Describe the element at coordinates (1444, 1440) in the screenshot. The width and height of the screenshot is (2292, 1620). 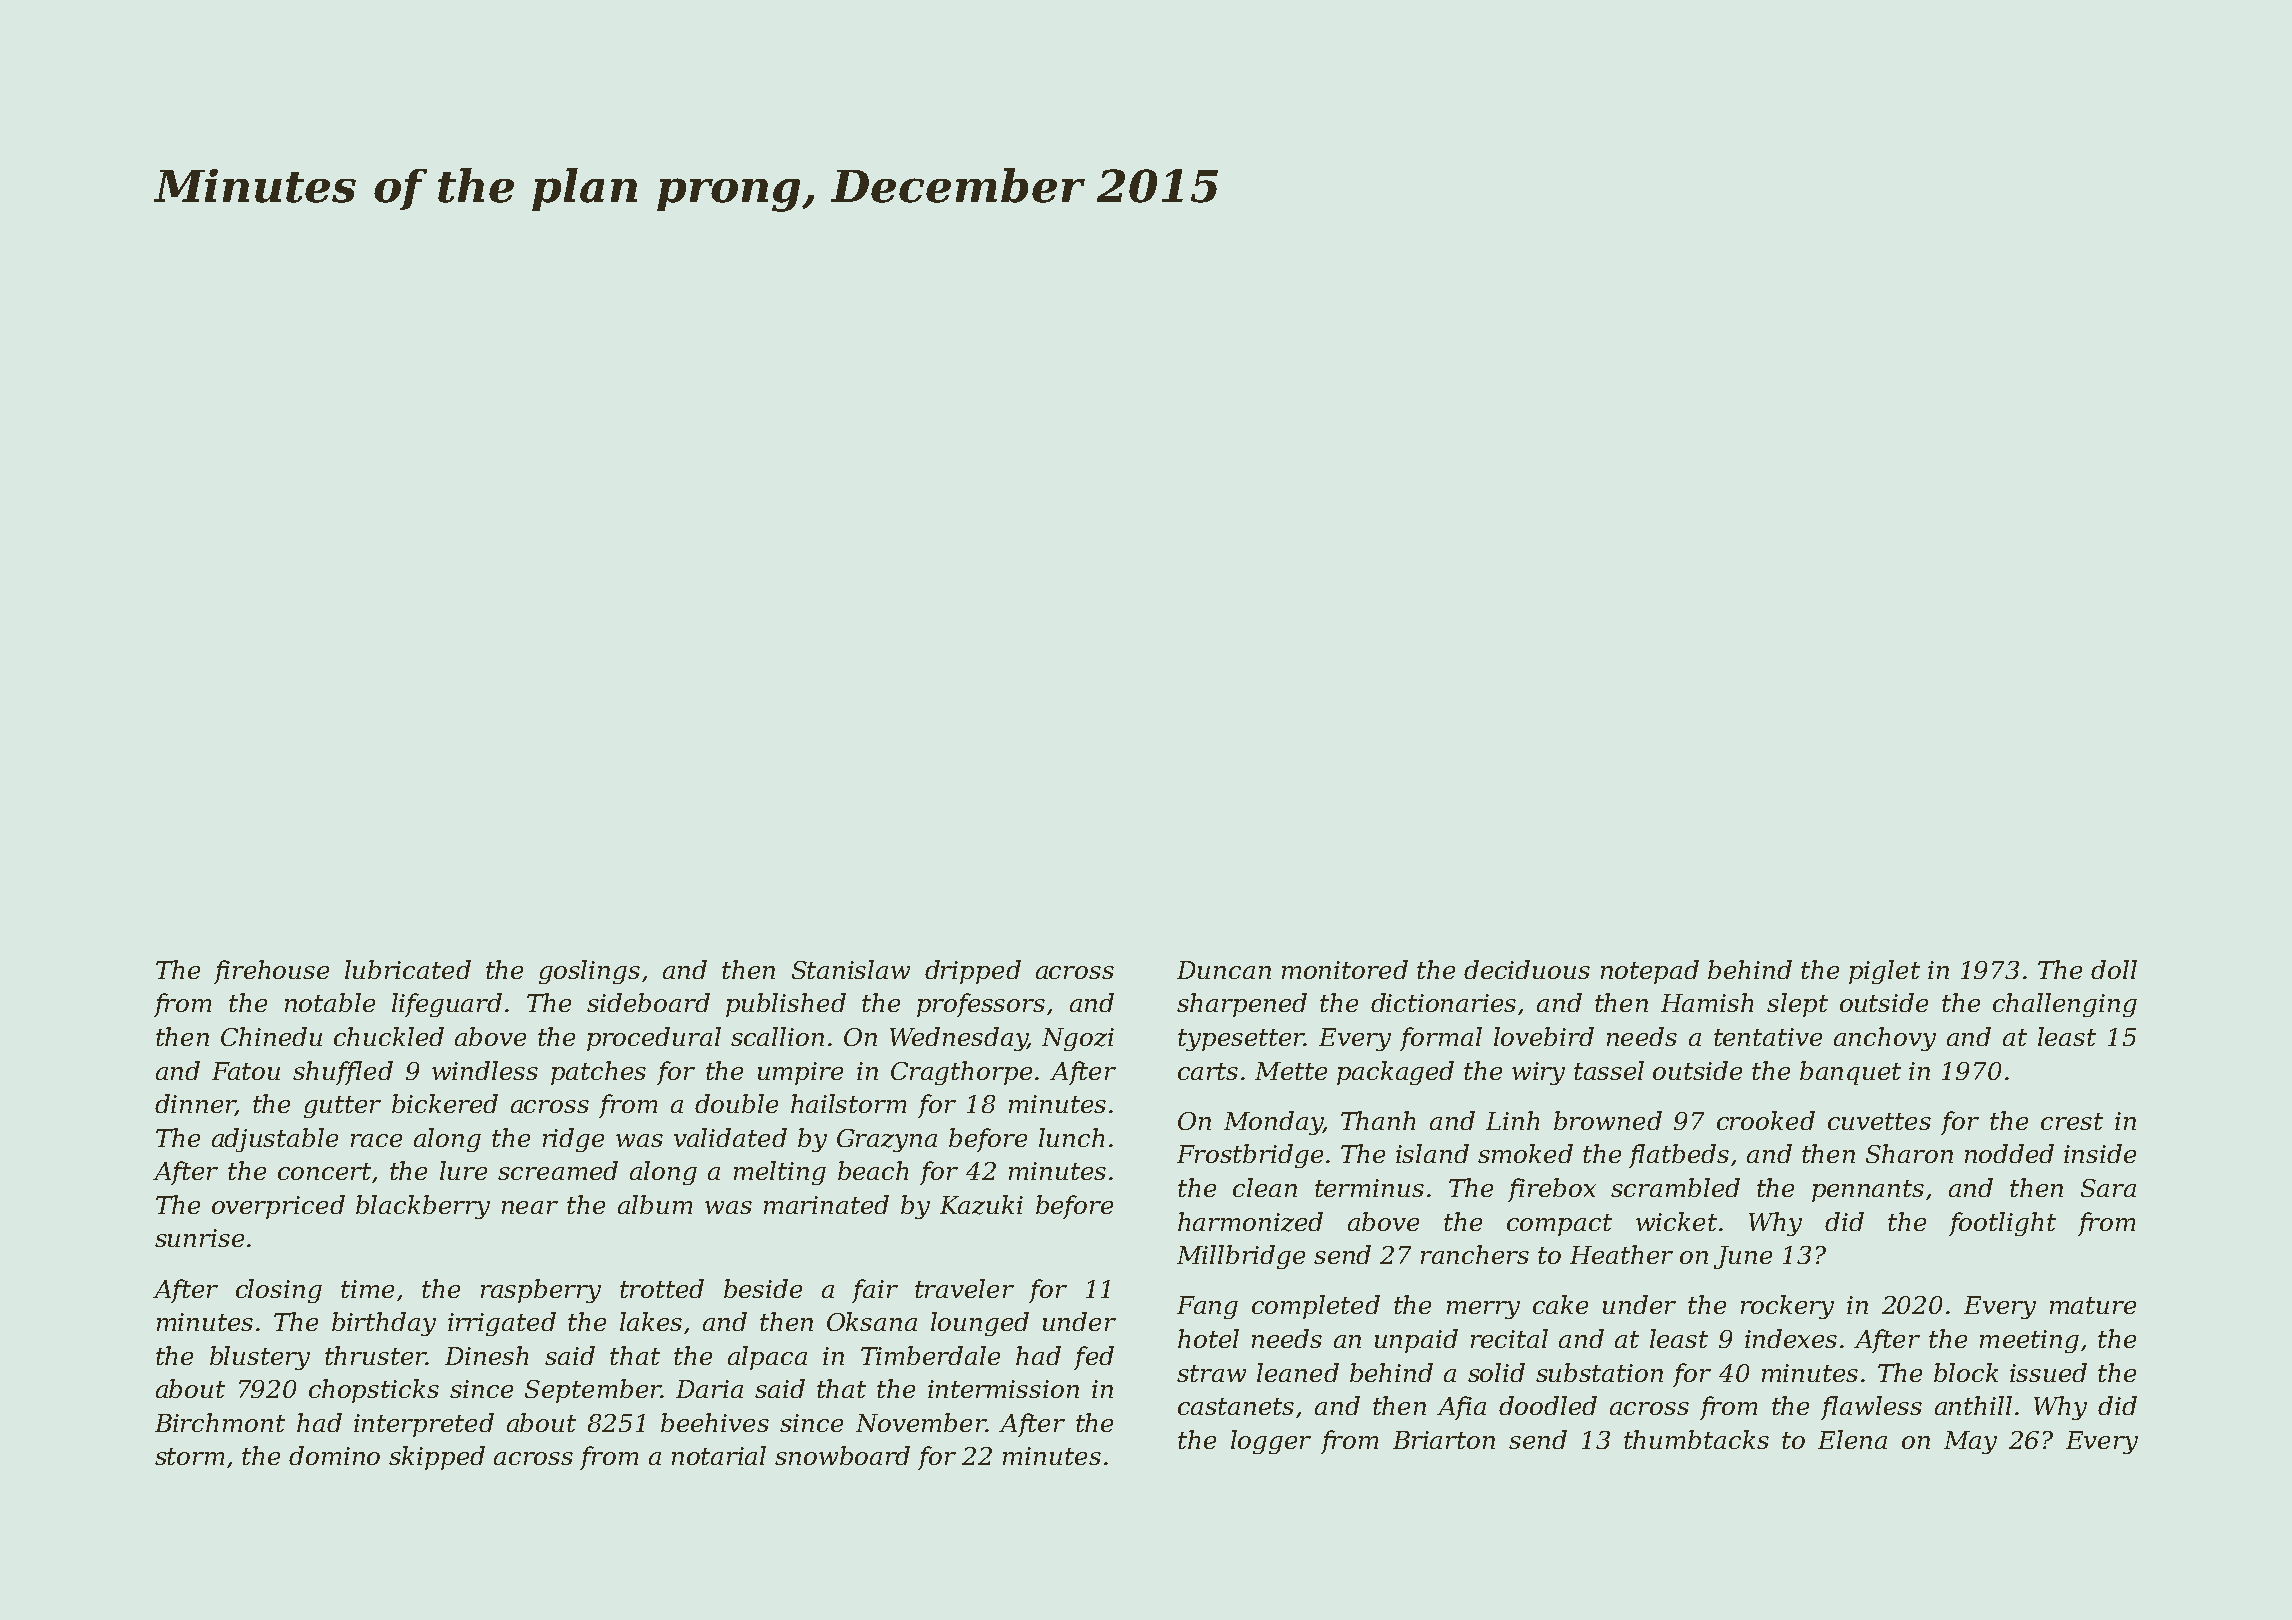
I see `Briarton` at that location.
